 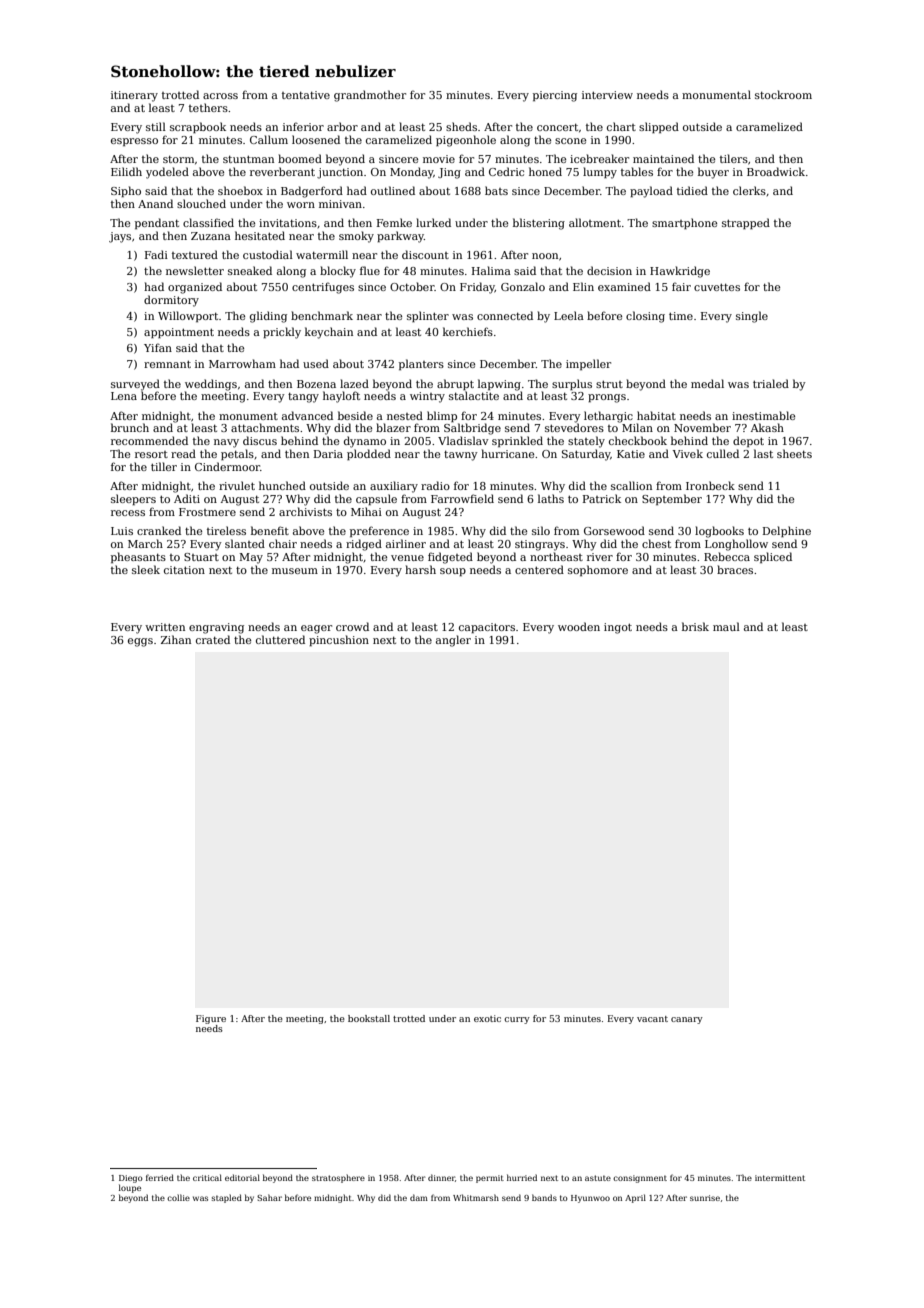 What do you see at coordinates (134, 96) in the image?
I see `itinerary` at bounding box center [134, 96].
